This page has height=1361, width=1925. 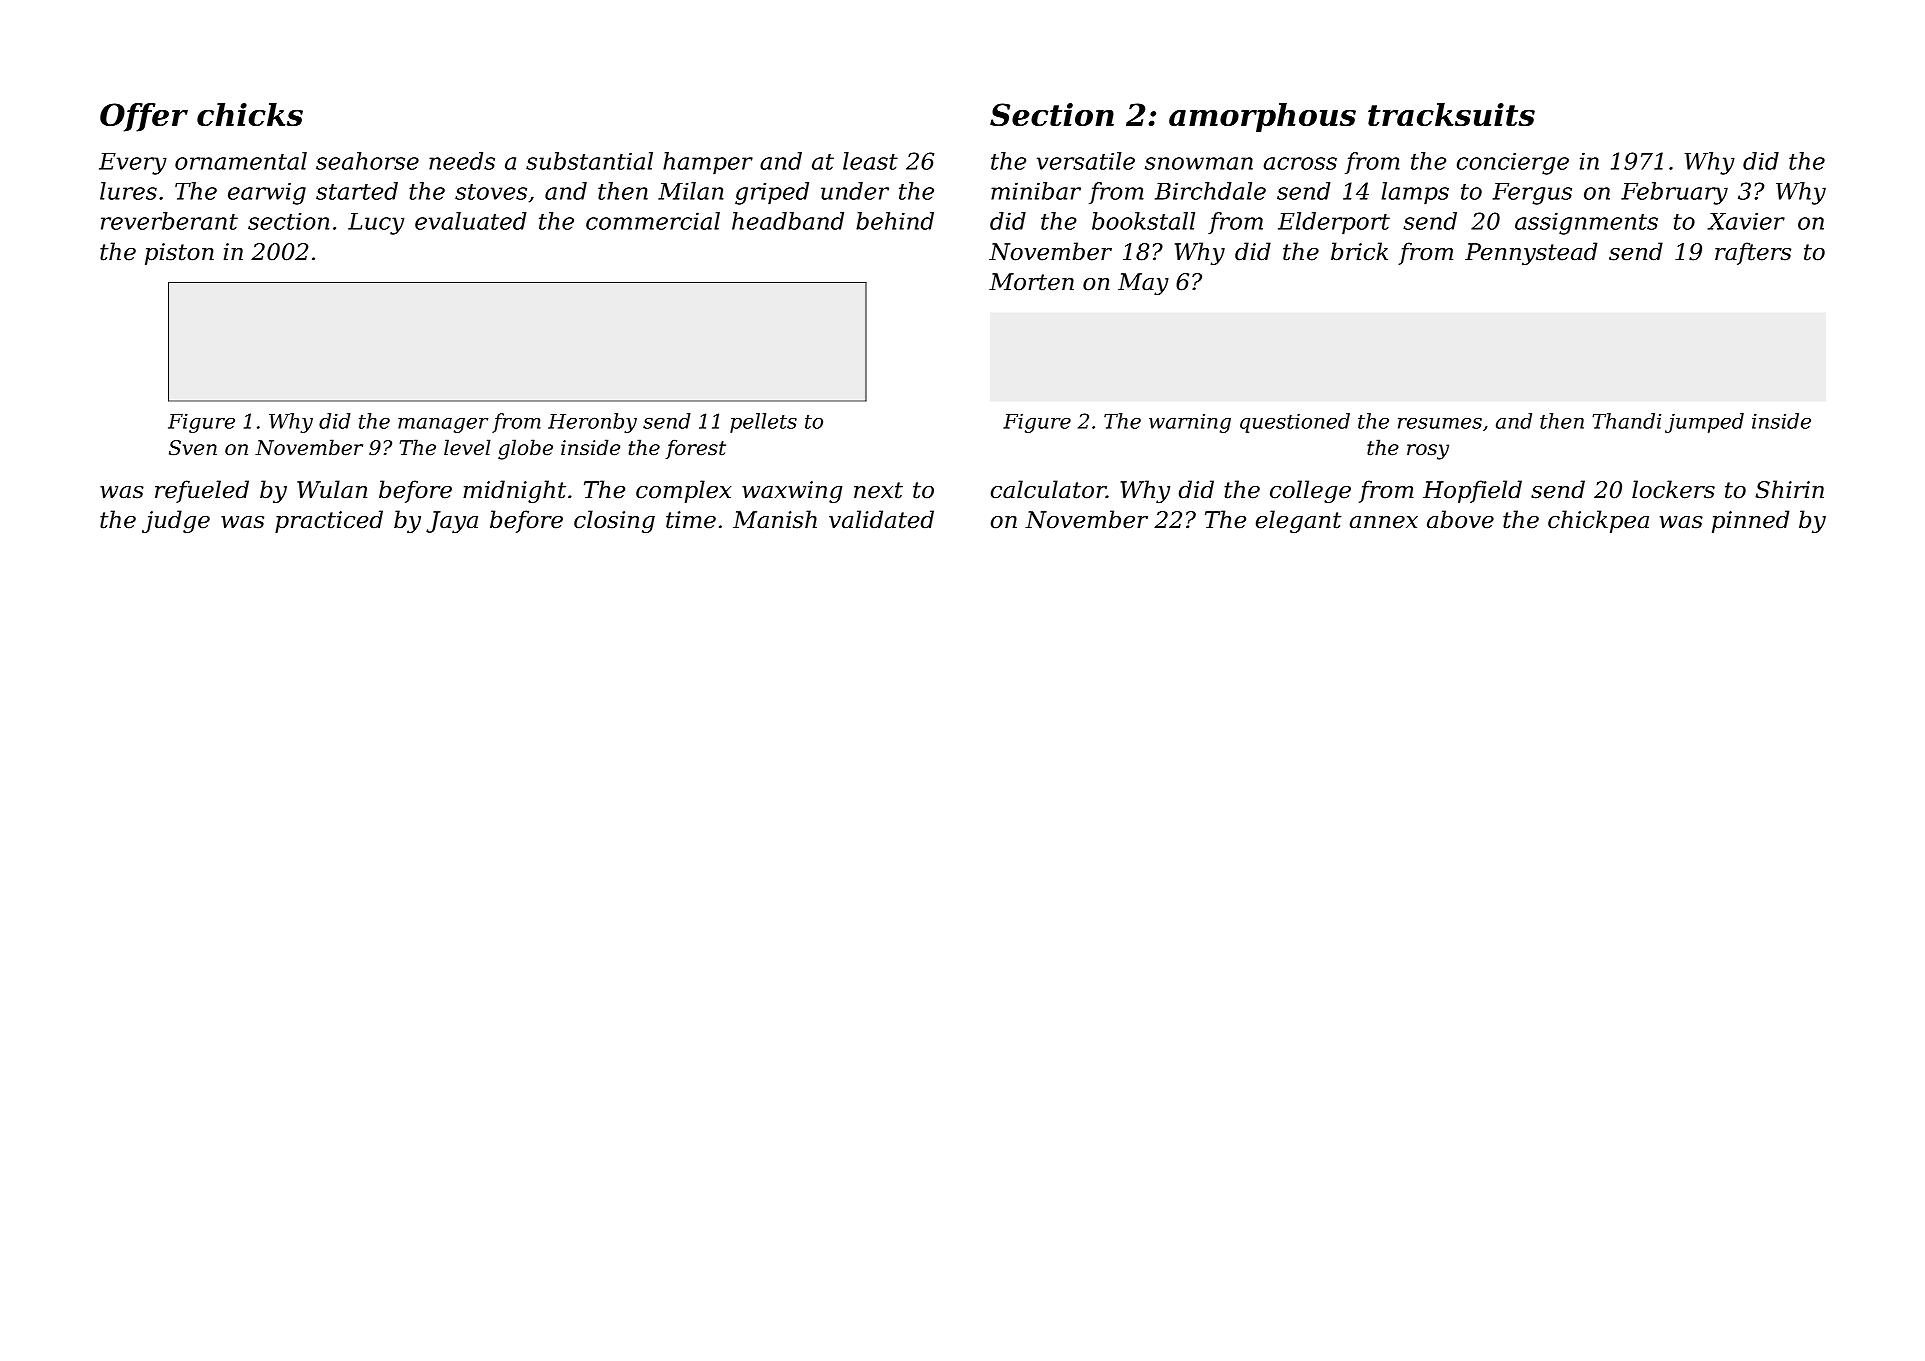 I want to click on refueled, so click(x=202, y=491).
